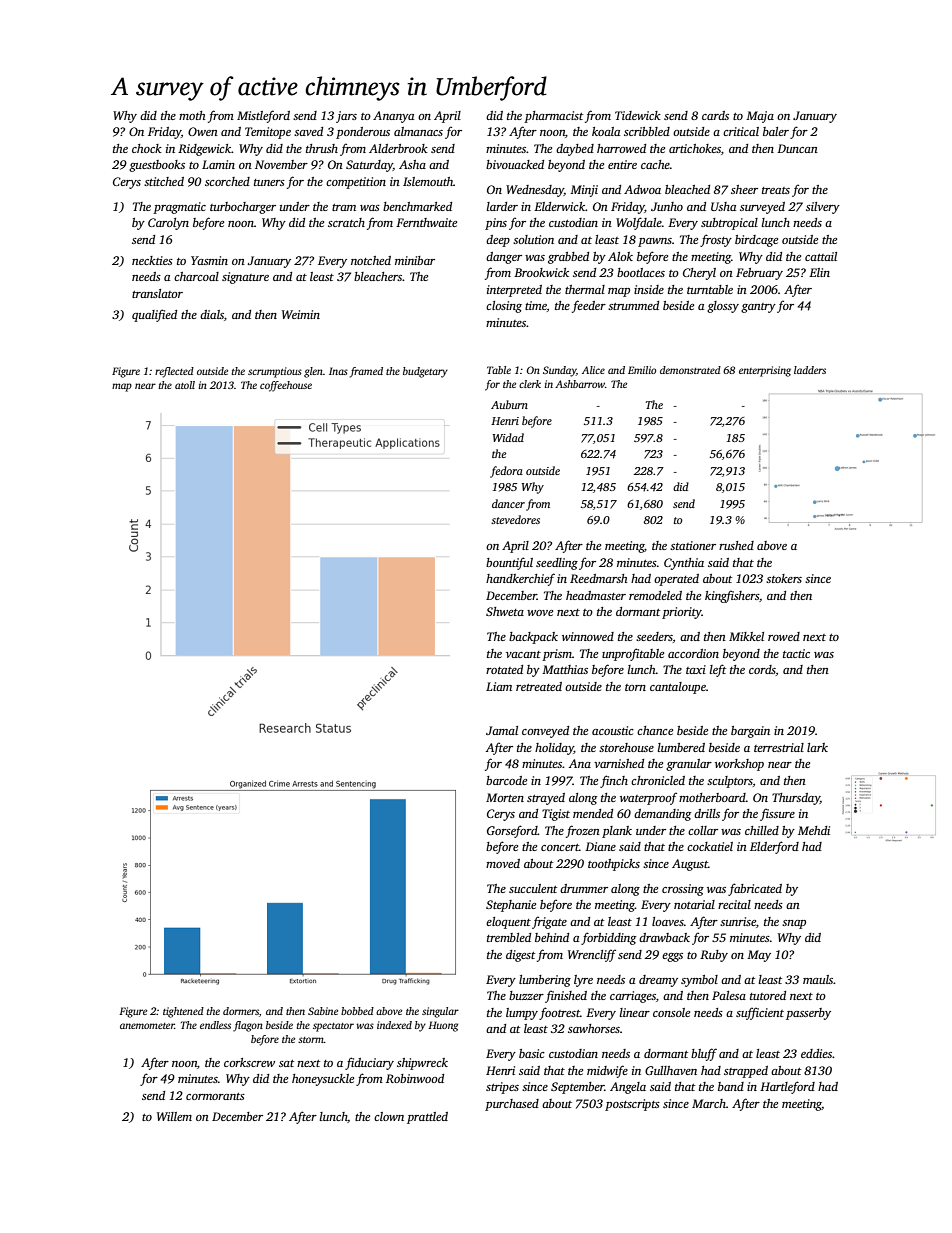  Describe the element at coordinates (796, 653) in the image. I see `tactic` at that location.
